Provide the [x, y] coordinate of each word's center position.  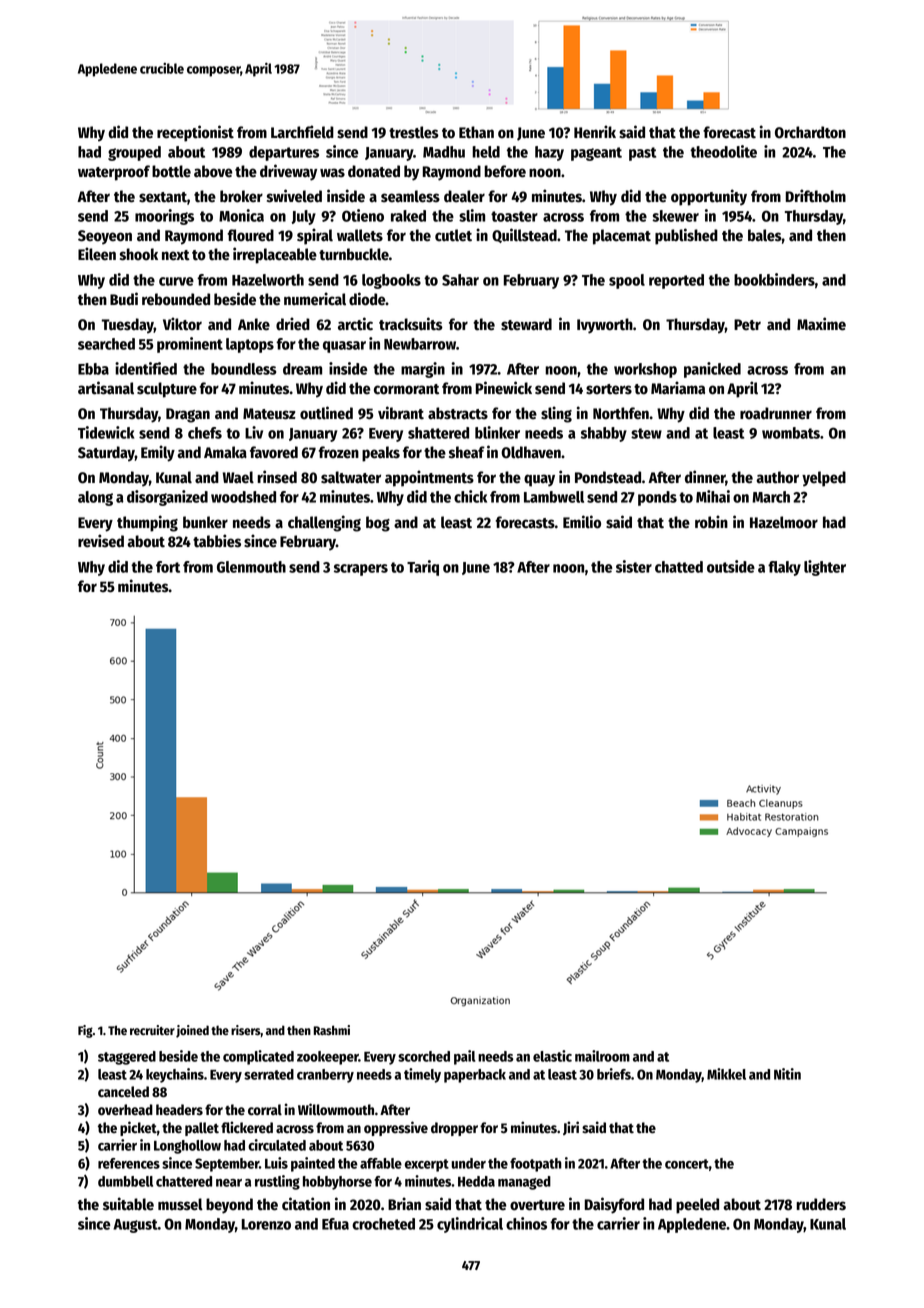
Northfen [621, 413]
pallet [202, 1129]
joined [192, 1031]
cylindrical [470, 1225]
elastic [552, 1056]
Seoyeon [105, 237]
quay [539, 480]
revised [101, 541]
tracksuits [411, 324]
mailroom [602, 1056]
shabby [604, 434]
